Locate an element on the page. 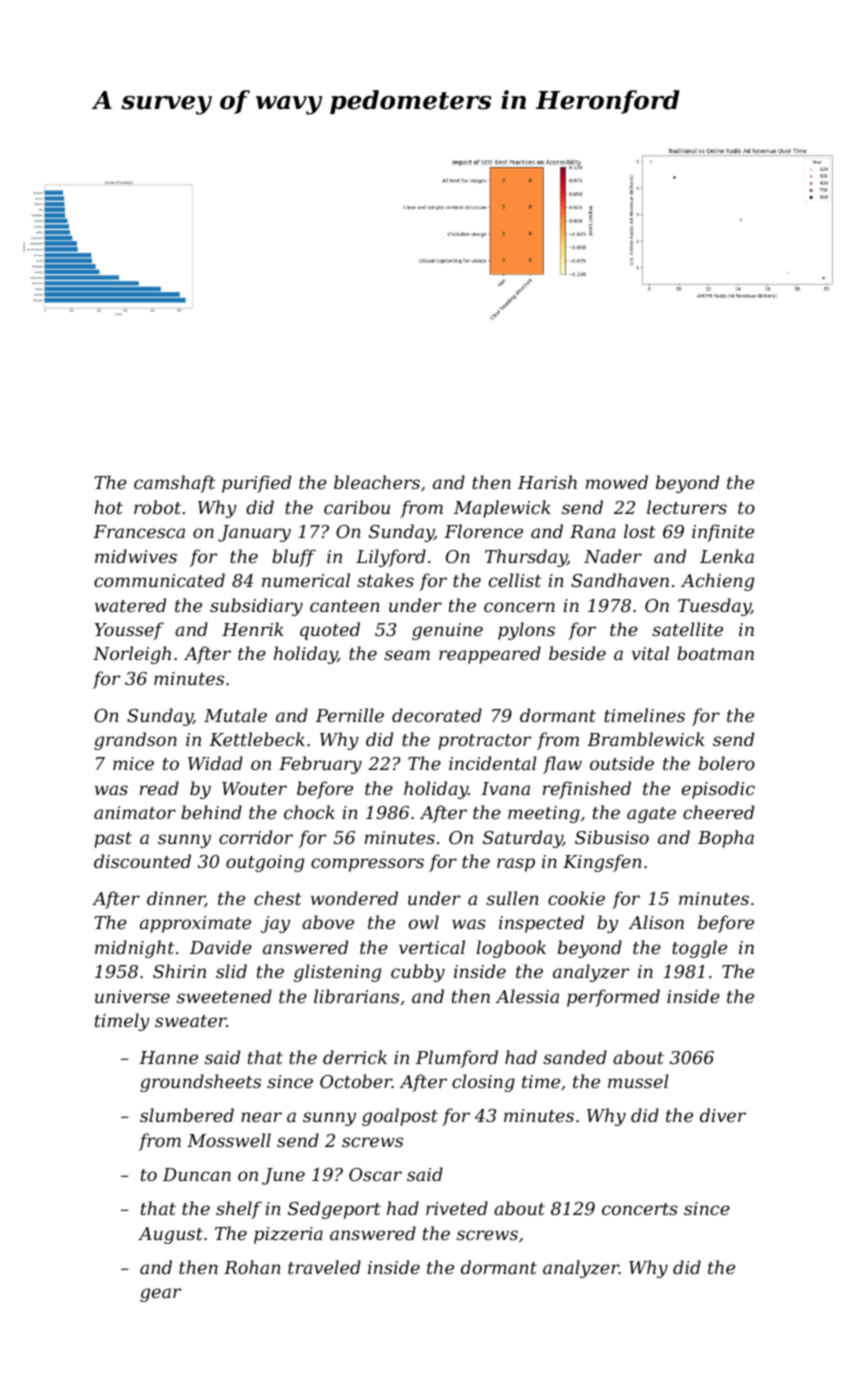  quoted is located at coordinates (330, 631).
